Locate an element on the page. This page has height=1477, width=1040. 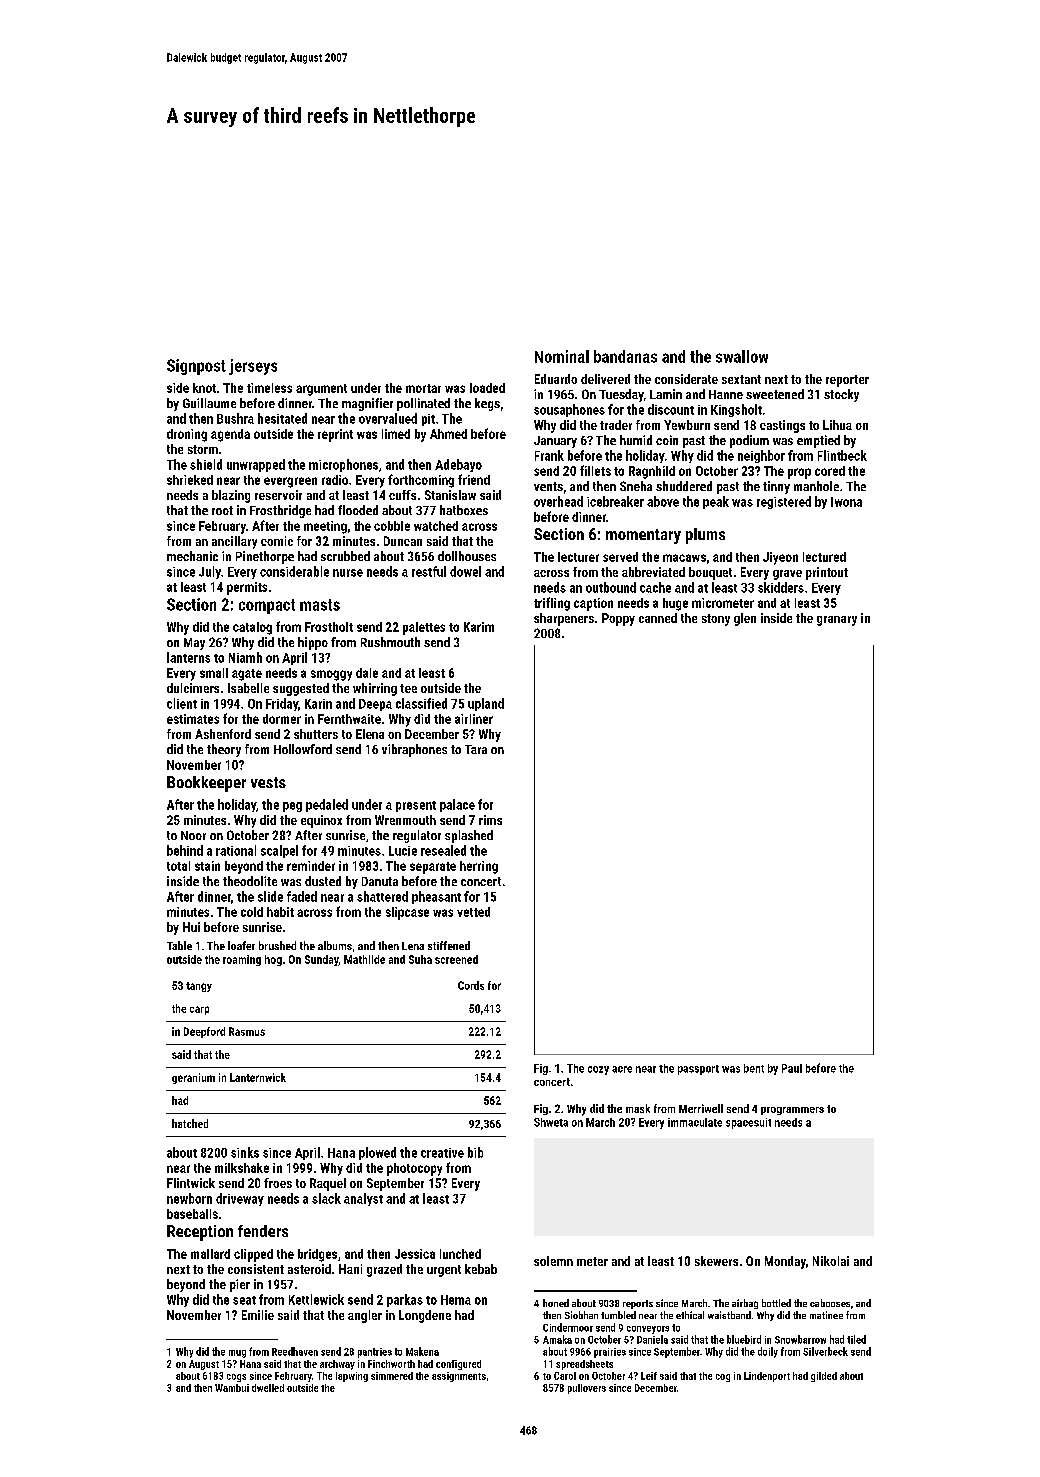
Paul is located at coordinates (792, 1068).
